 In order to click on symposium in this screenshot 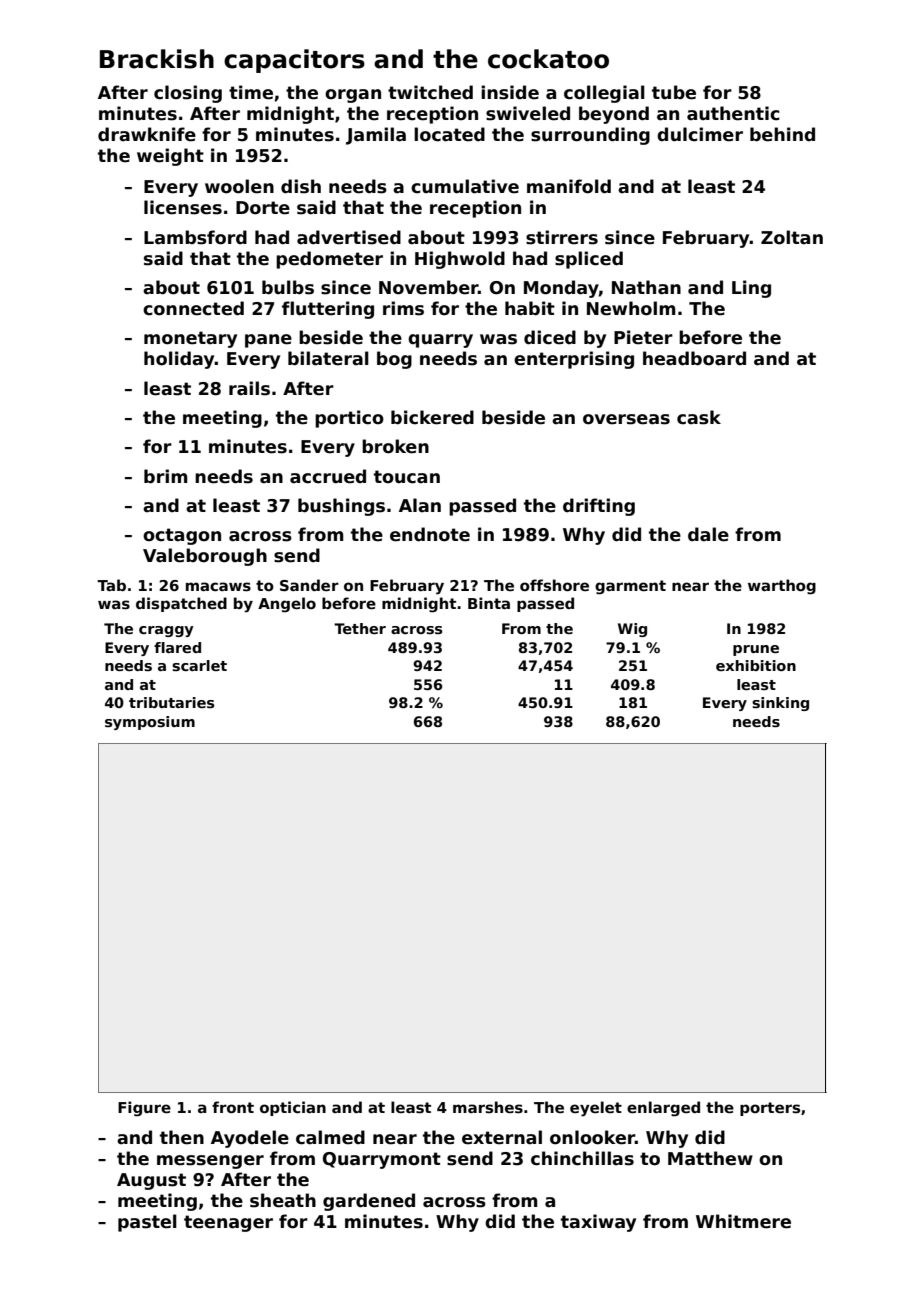, I will do `click(150, 723)`.
